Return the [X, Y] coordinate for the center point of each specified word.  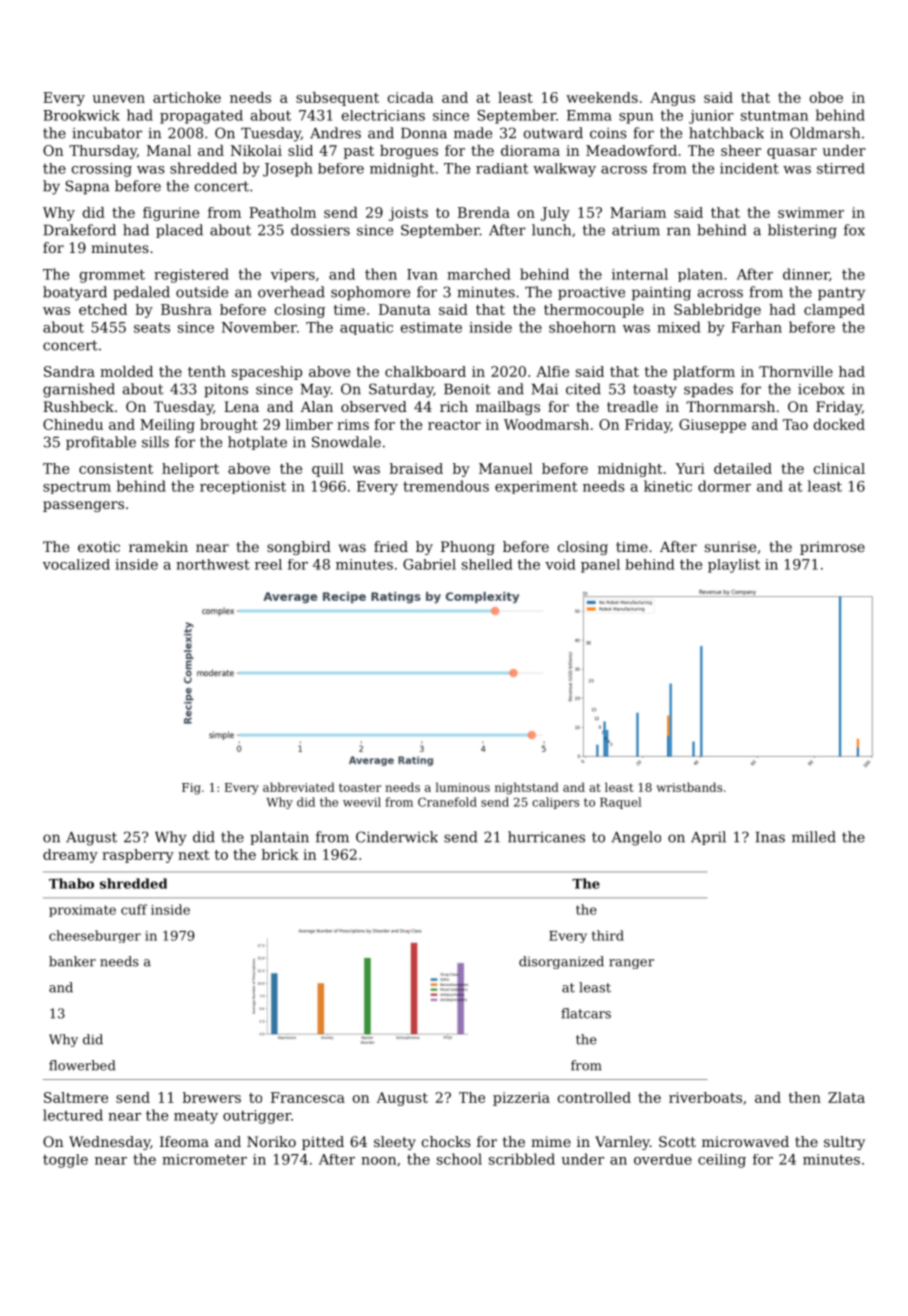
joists [408, 214]
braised [416, 468]
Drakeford [80, 230]
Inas [770, 837]
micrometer [204, 1159]
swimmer [811, 212]
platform [704, 373]
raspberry [138, 856]
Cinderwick [397, 837]
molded [126, 371]
